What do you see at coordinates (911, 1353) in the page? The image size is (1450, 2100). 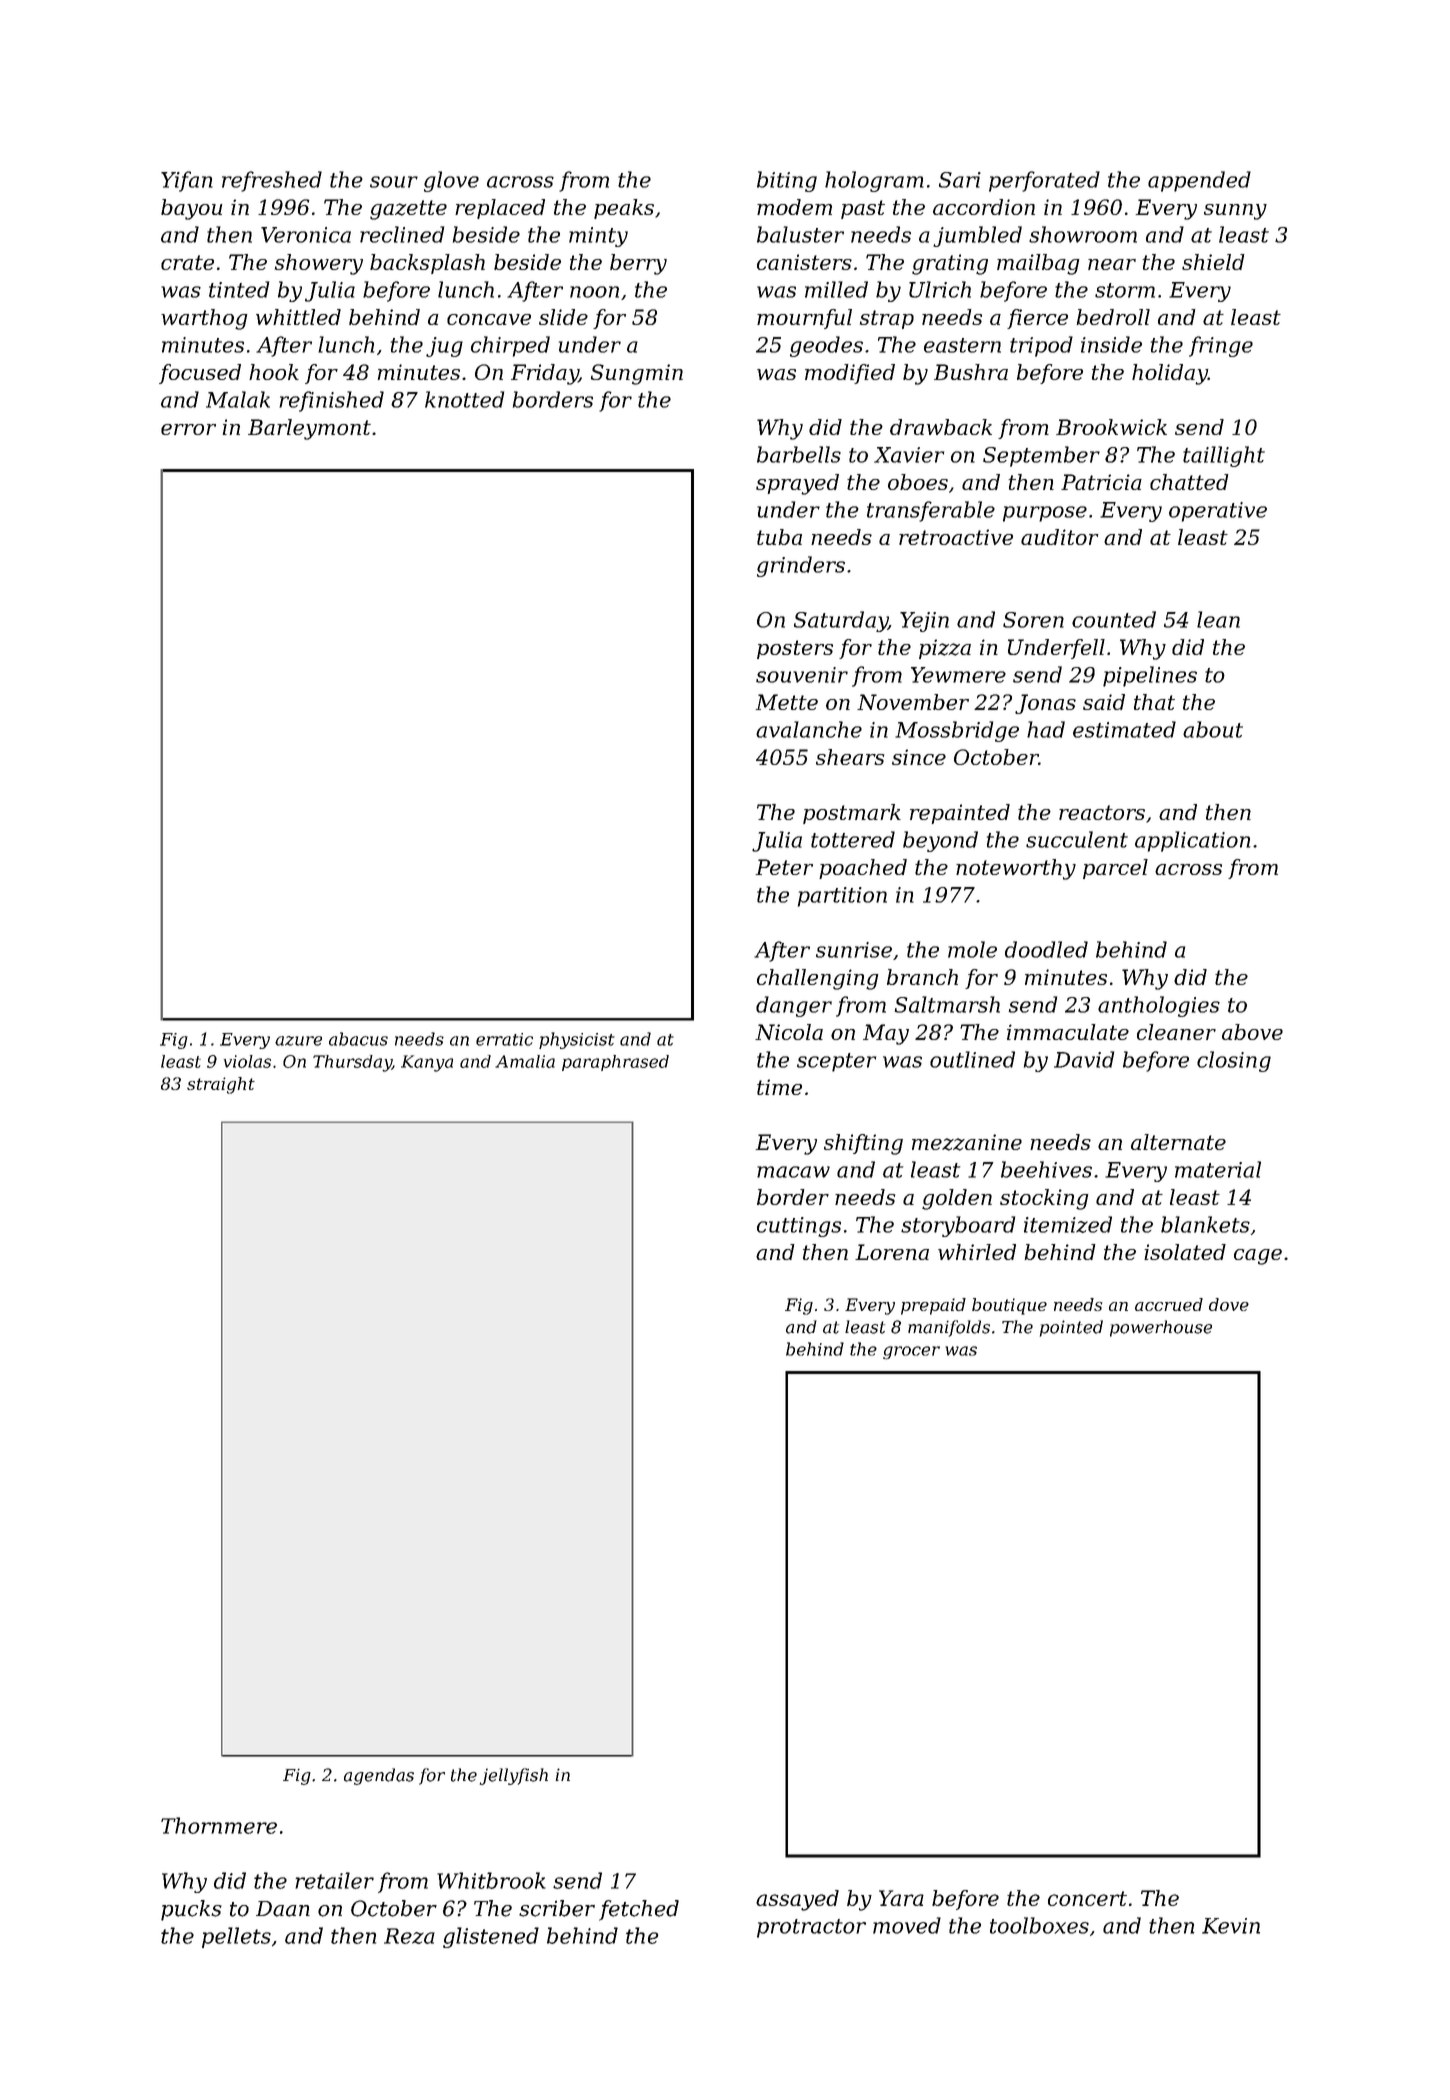 I see `grocer` at bounding box center [911, 1353].
